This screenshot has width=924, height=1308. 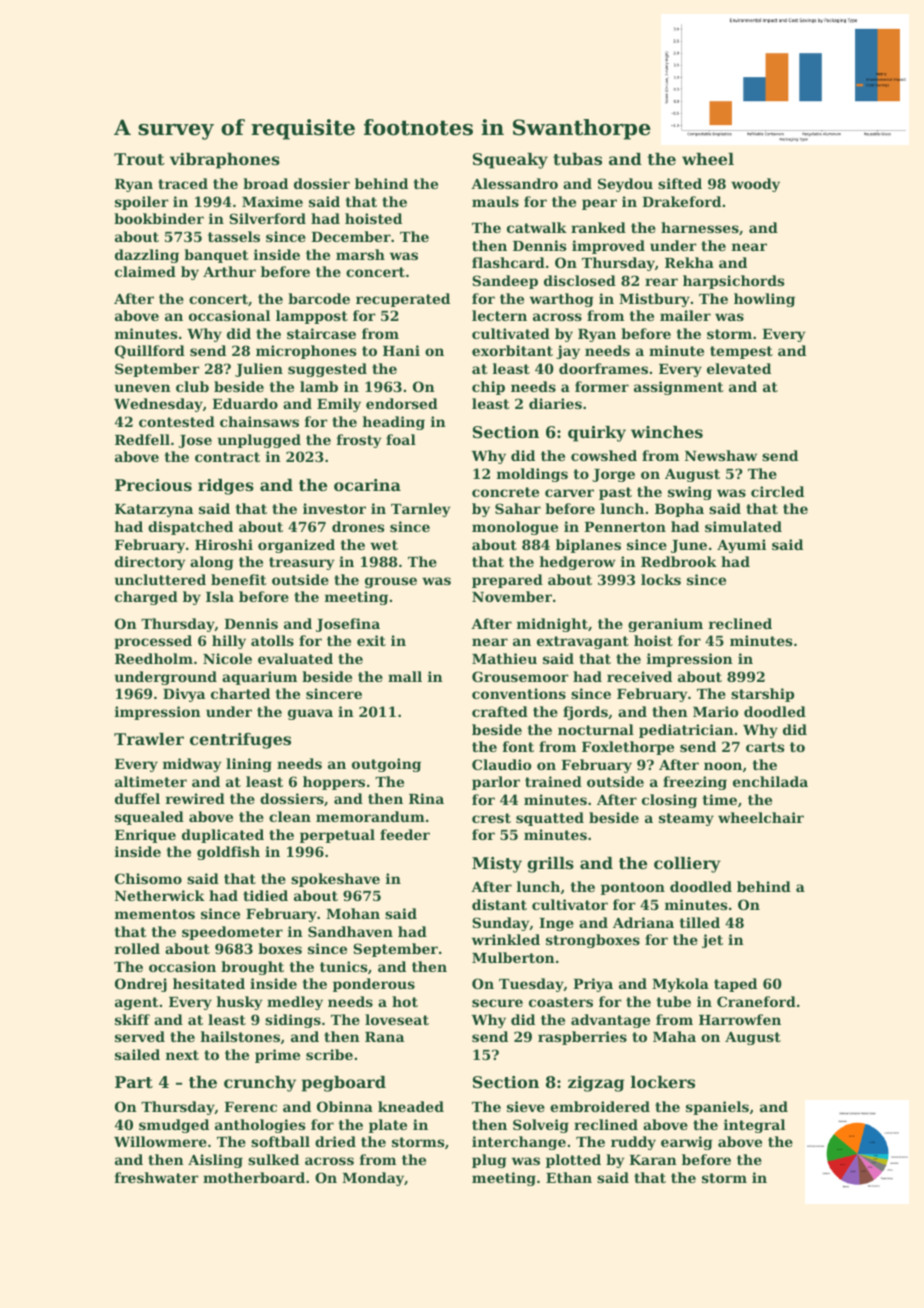 What do you see at coordinates (712, 941) in the screenshot?
I see `jet` at bounding box center [712, 941].
